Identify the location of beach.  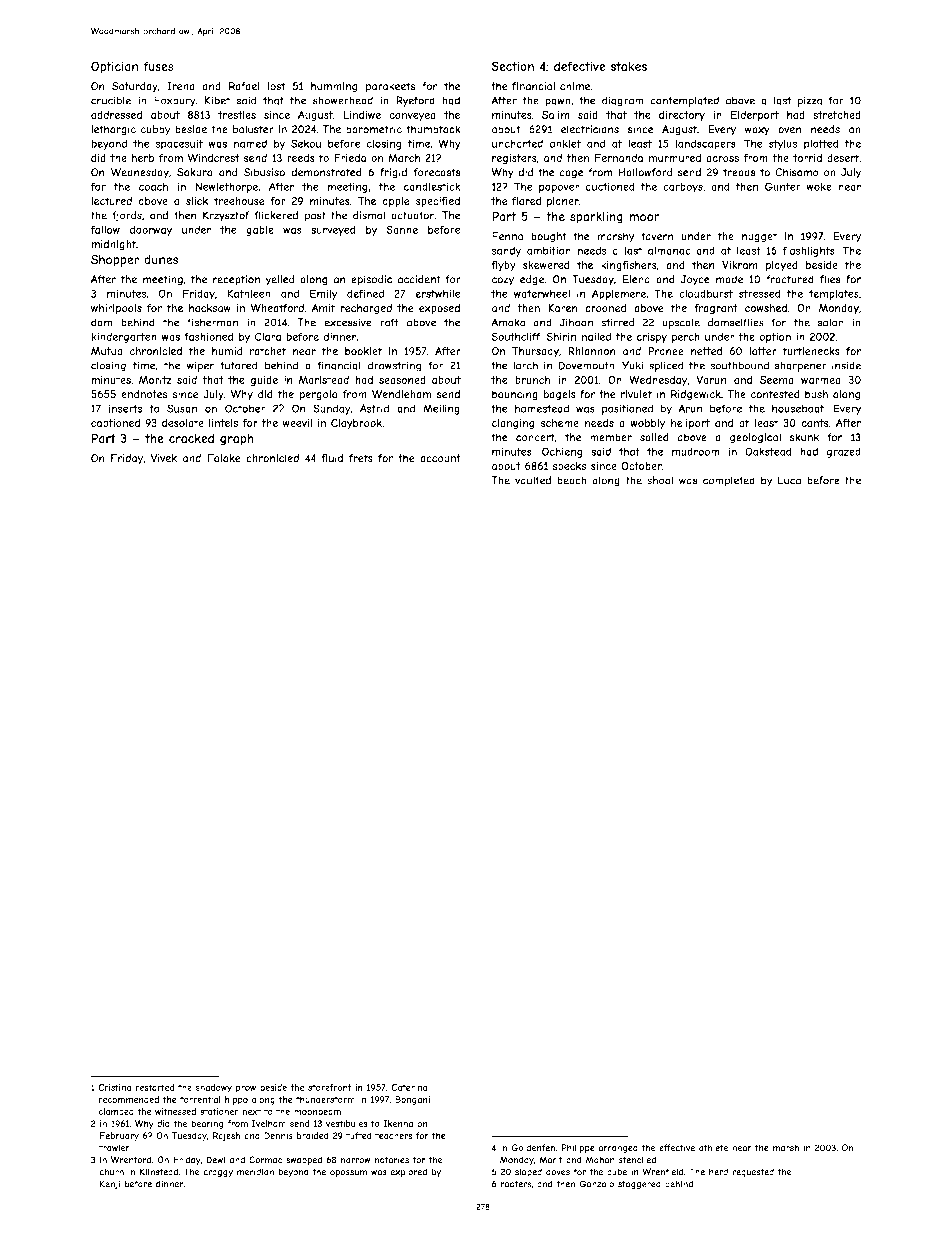
(572, 480).
